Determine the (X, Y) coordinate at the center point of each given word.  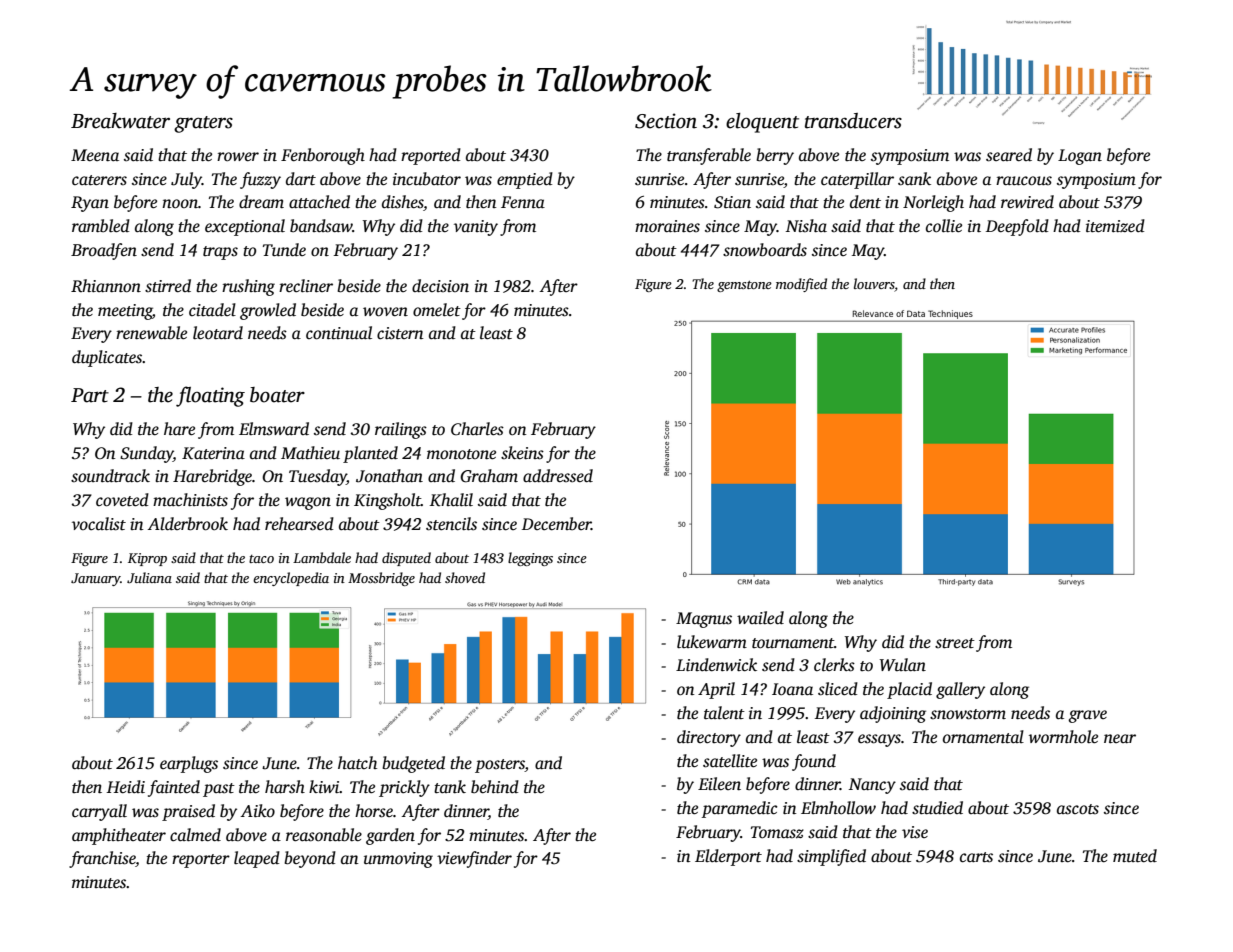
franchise (102, 859)
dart (301, 178)
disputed (406, 559)
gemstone (744, 286)
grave (1087, 716)
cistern (400, 333)
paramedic (740, 809)
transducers (853, 121)
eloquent (762, 123)
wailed (760, 618)
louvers (874, 283)
